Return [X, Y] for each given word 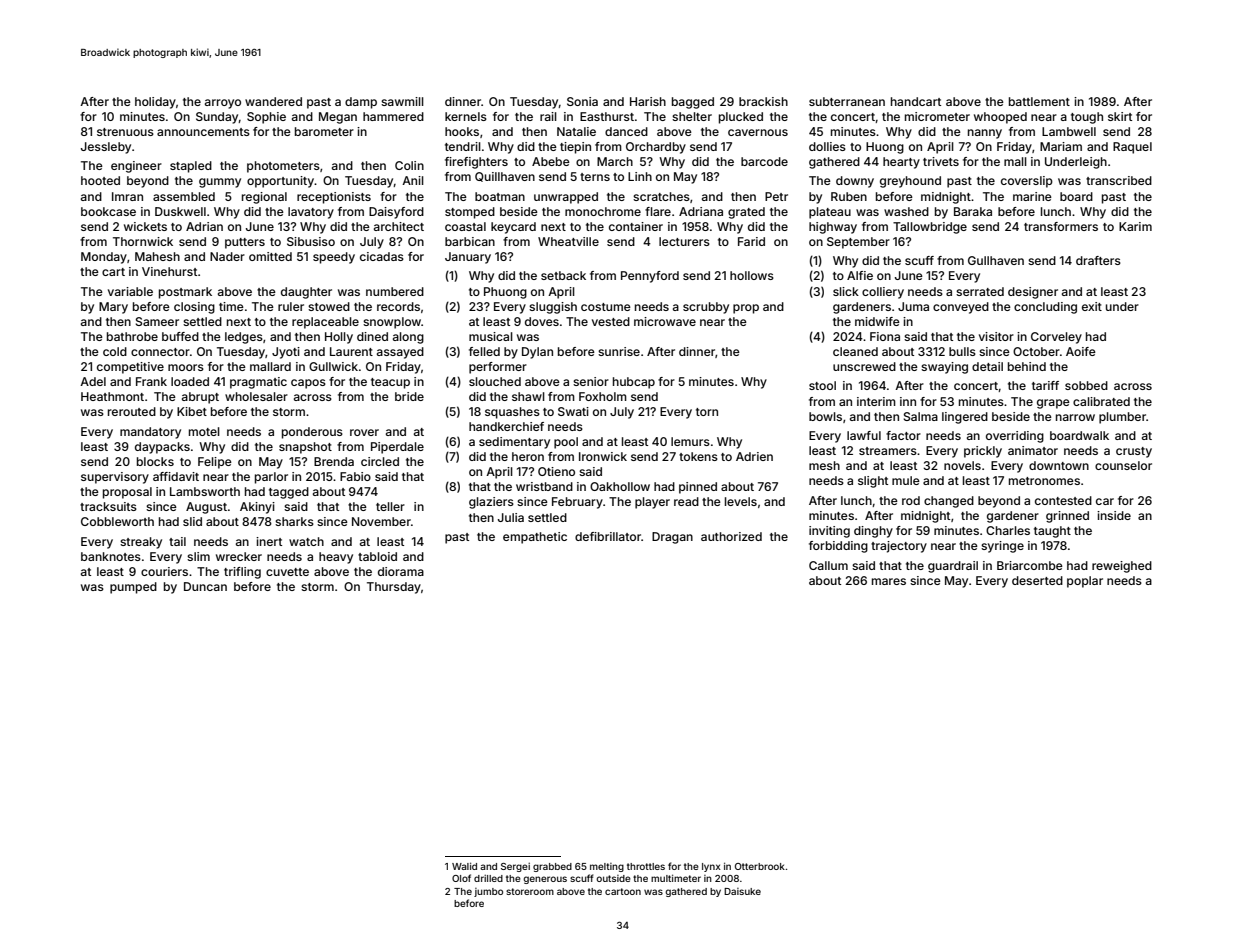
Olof [461, 878]
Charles [1008, 530]
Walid [464, 866]
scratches [661, 196]
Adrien [754, 456]
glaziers [491, 503]
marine [1032, 196]
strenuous [125, 132]
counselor [1123, 465]
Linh [640, 176]
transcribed [1119, 180]
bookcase [108, 211]
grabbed [552, 867]
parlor [271, 478]
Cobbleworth [117, 521]
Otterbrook [760, 866]
